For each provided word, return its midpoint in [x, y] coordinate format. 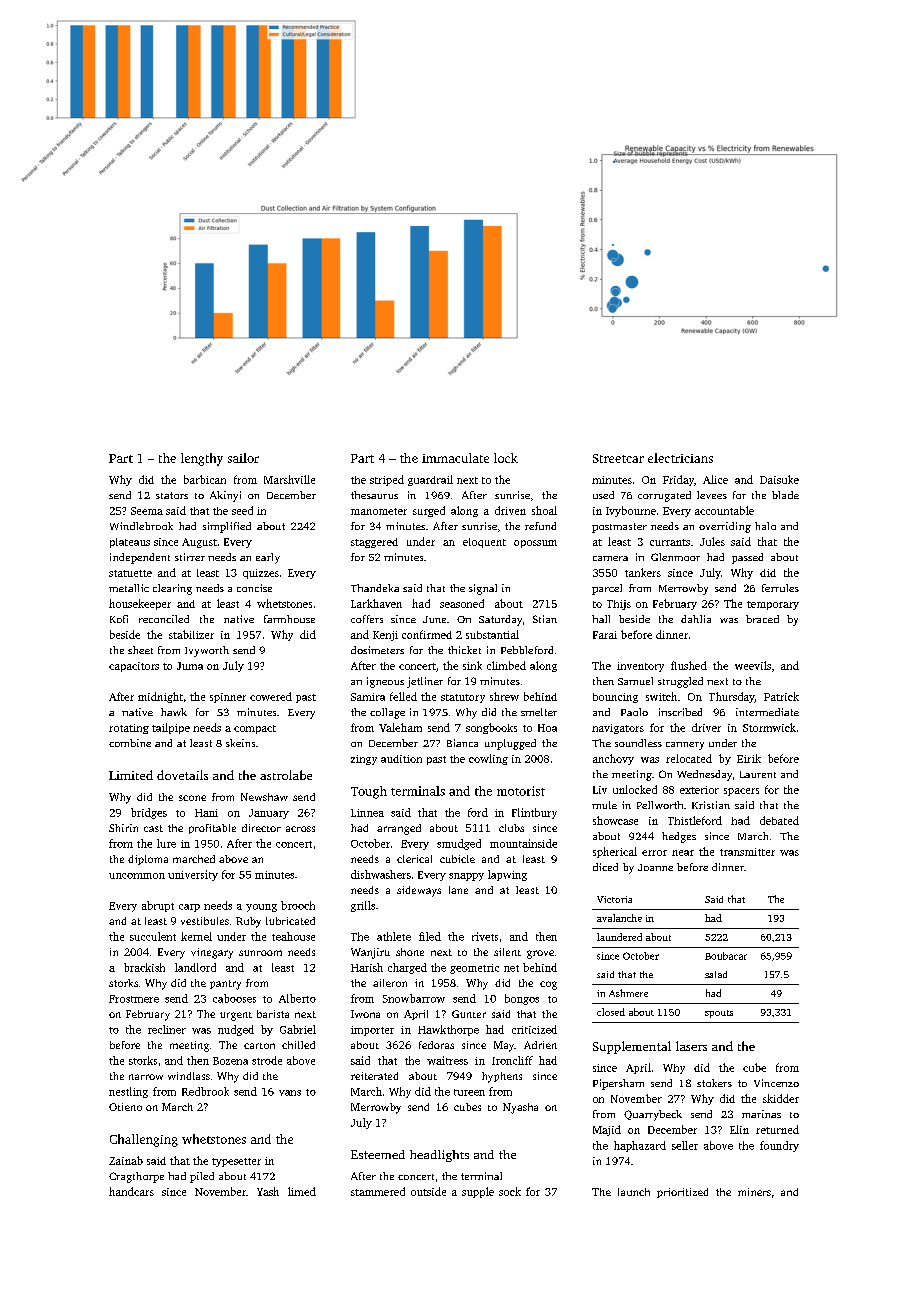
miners [754, 1192]
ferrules [780, 588]
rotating [129, 729]
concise [254, 588]
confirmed [427, 634]
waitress [447, 1060]
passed [747, 558]
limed [302, 1191]
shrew [504, 696]
